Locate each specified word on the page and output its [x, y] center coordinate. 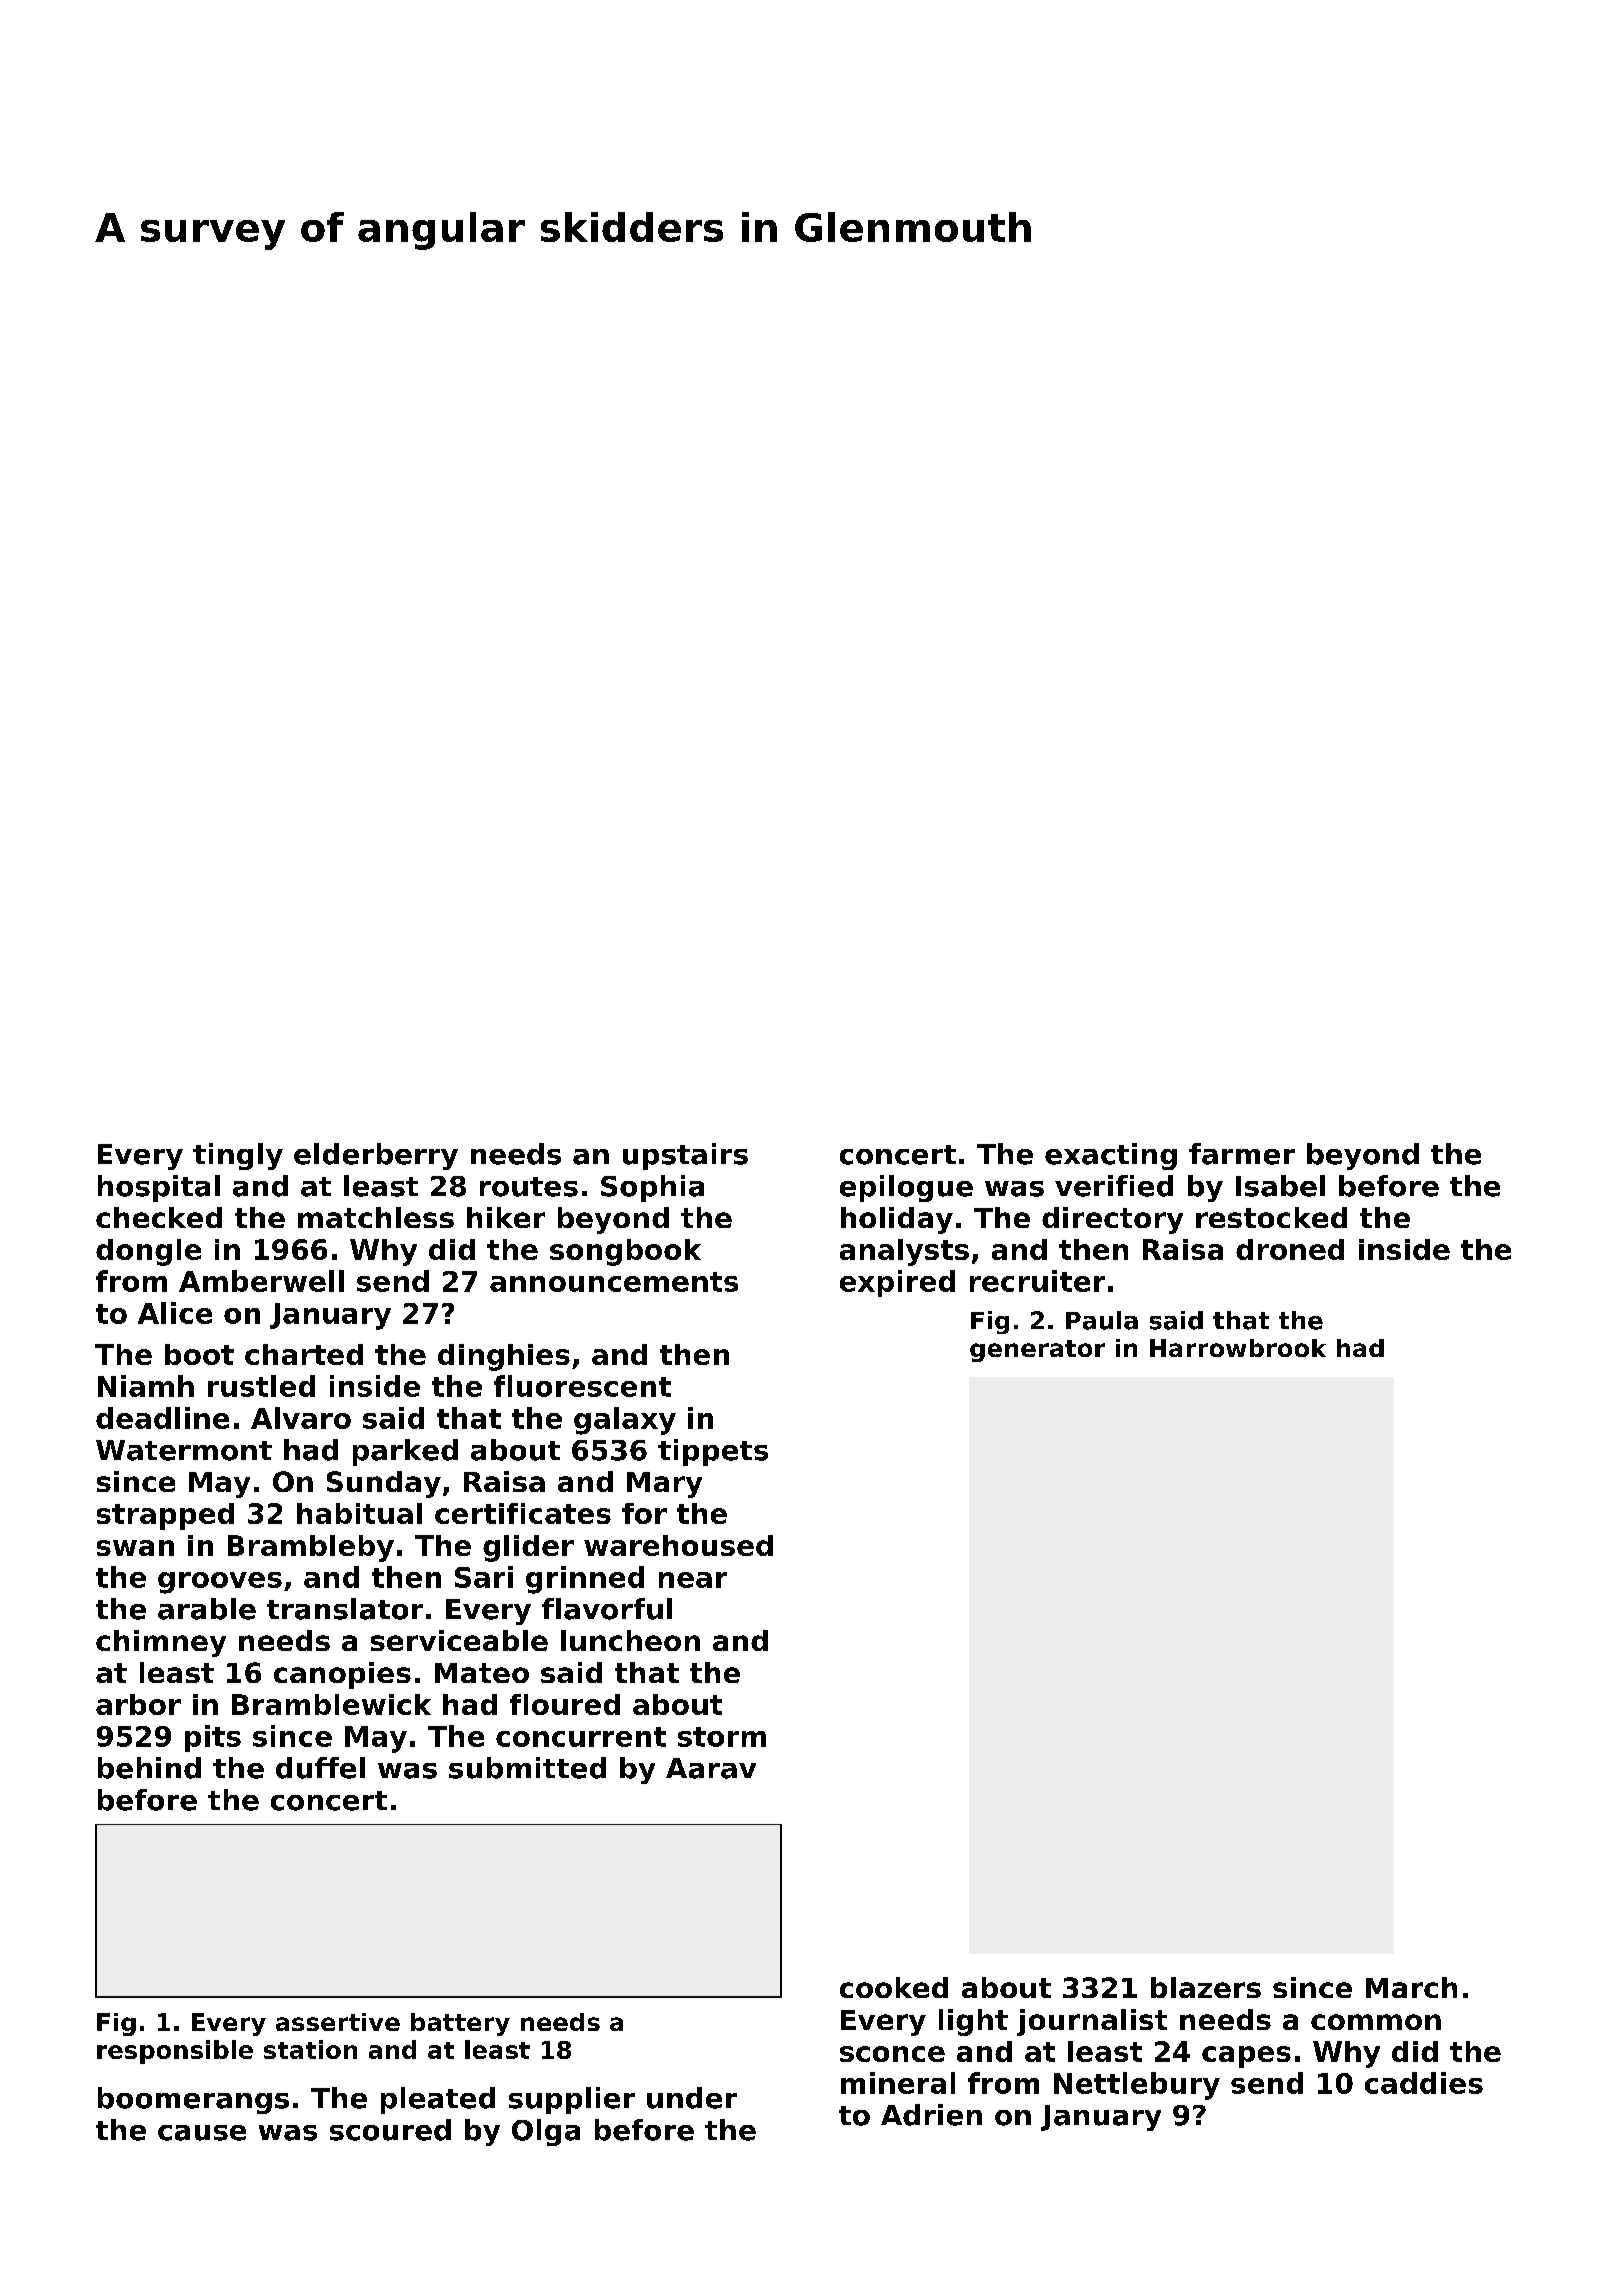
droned [1290, 1249]
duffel [320, 1768]
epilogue [906, 1188]
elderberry [376, 1156]
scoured [390, 2130]
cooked [894, 1987]
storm [722, 1737]
